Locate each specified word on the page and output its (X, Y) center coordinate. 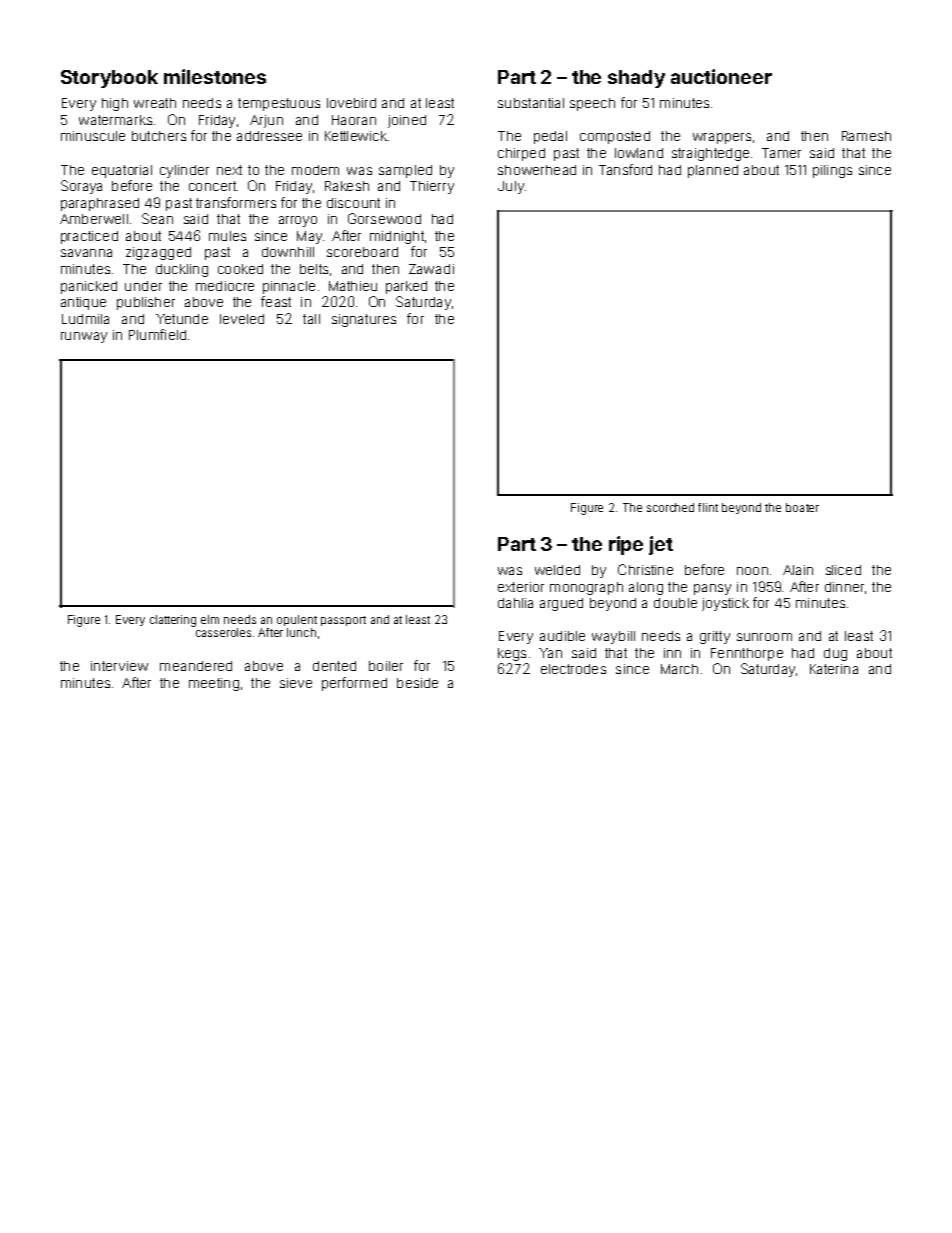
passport (343, 621)
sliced (843, 570)
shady (636, 79)
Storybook (109, 79)
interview (119, 666)
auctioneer (721, 76)
